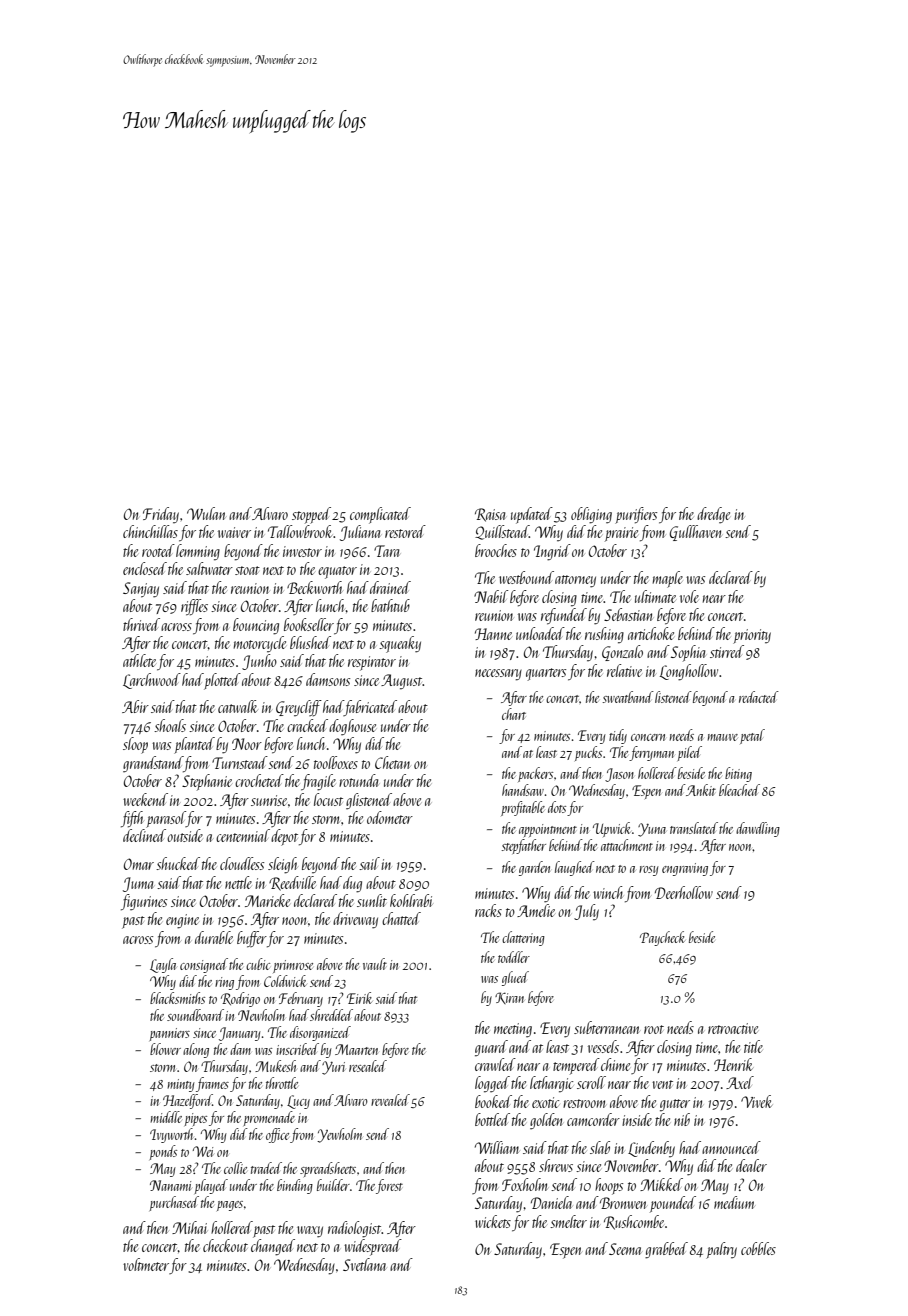  What do you see at coordinates (401, 918) in the image?
I see `chatted` at bounding box center [401, 918].
